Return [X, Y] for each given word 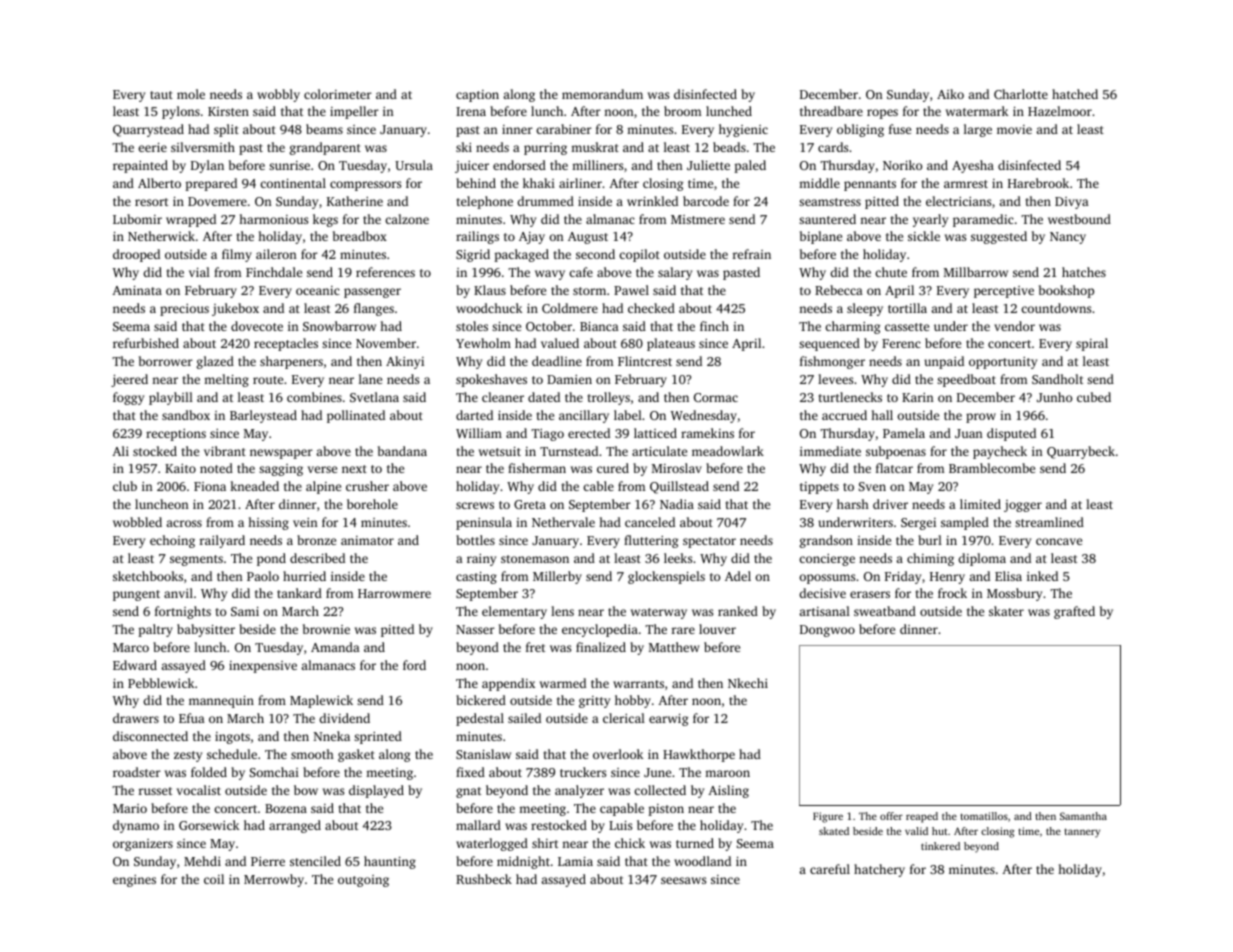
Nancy [1068, 238]
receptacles [286, 344]
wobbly [278, 95]
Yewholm [483, 343]
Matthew [674, 647]
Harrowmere [394, 593]
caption [477, 96]
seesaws [683, 880]
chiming [930, 559]
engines [134, 881]
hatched [1075, 94]
